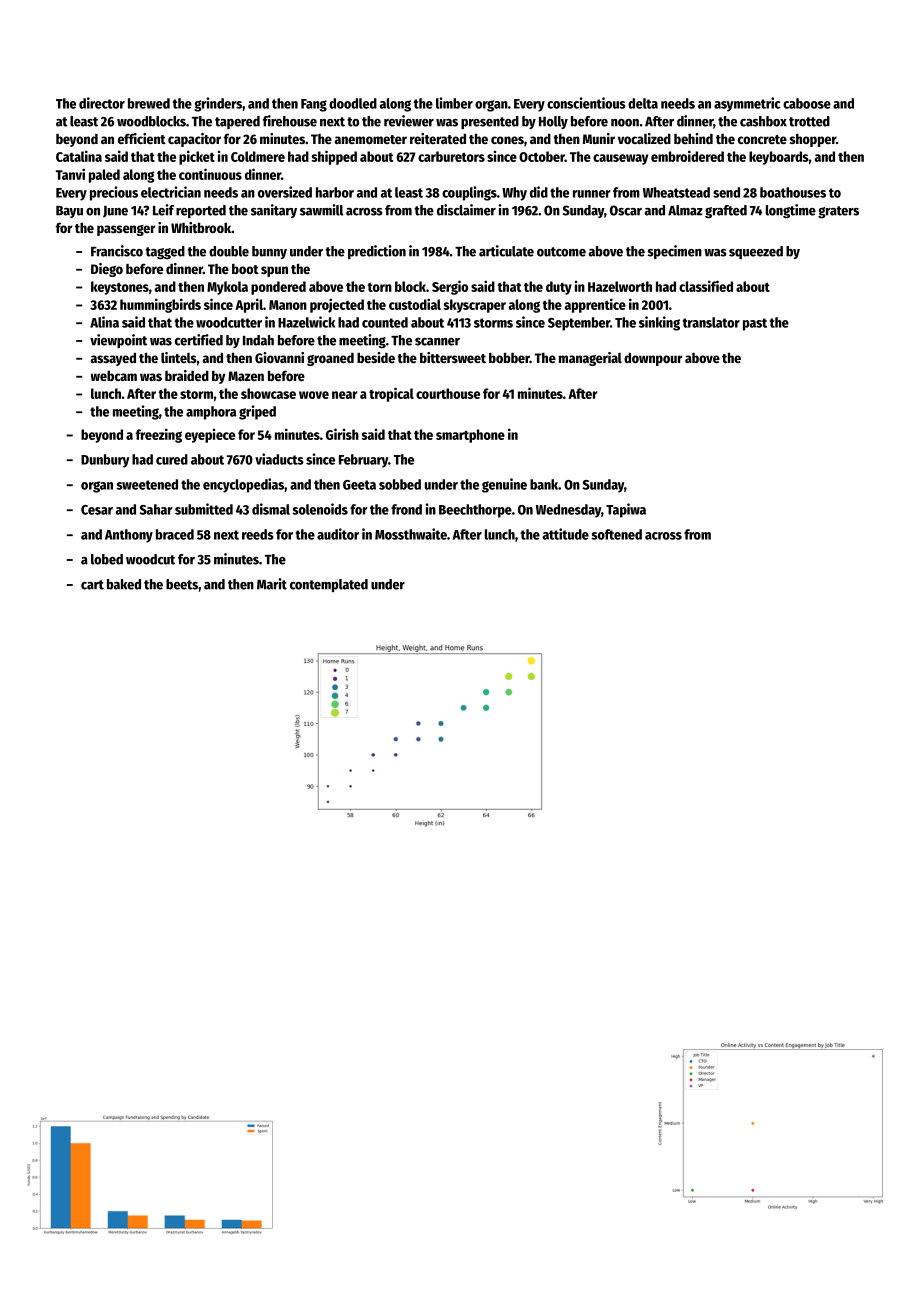  What do you see at coordinates (210, 174) in the image?
I see `continuous` at bounding box center [210, 174].
